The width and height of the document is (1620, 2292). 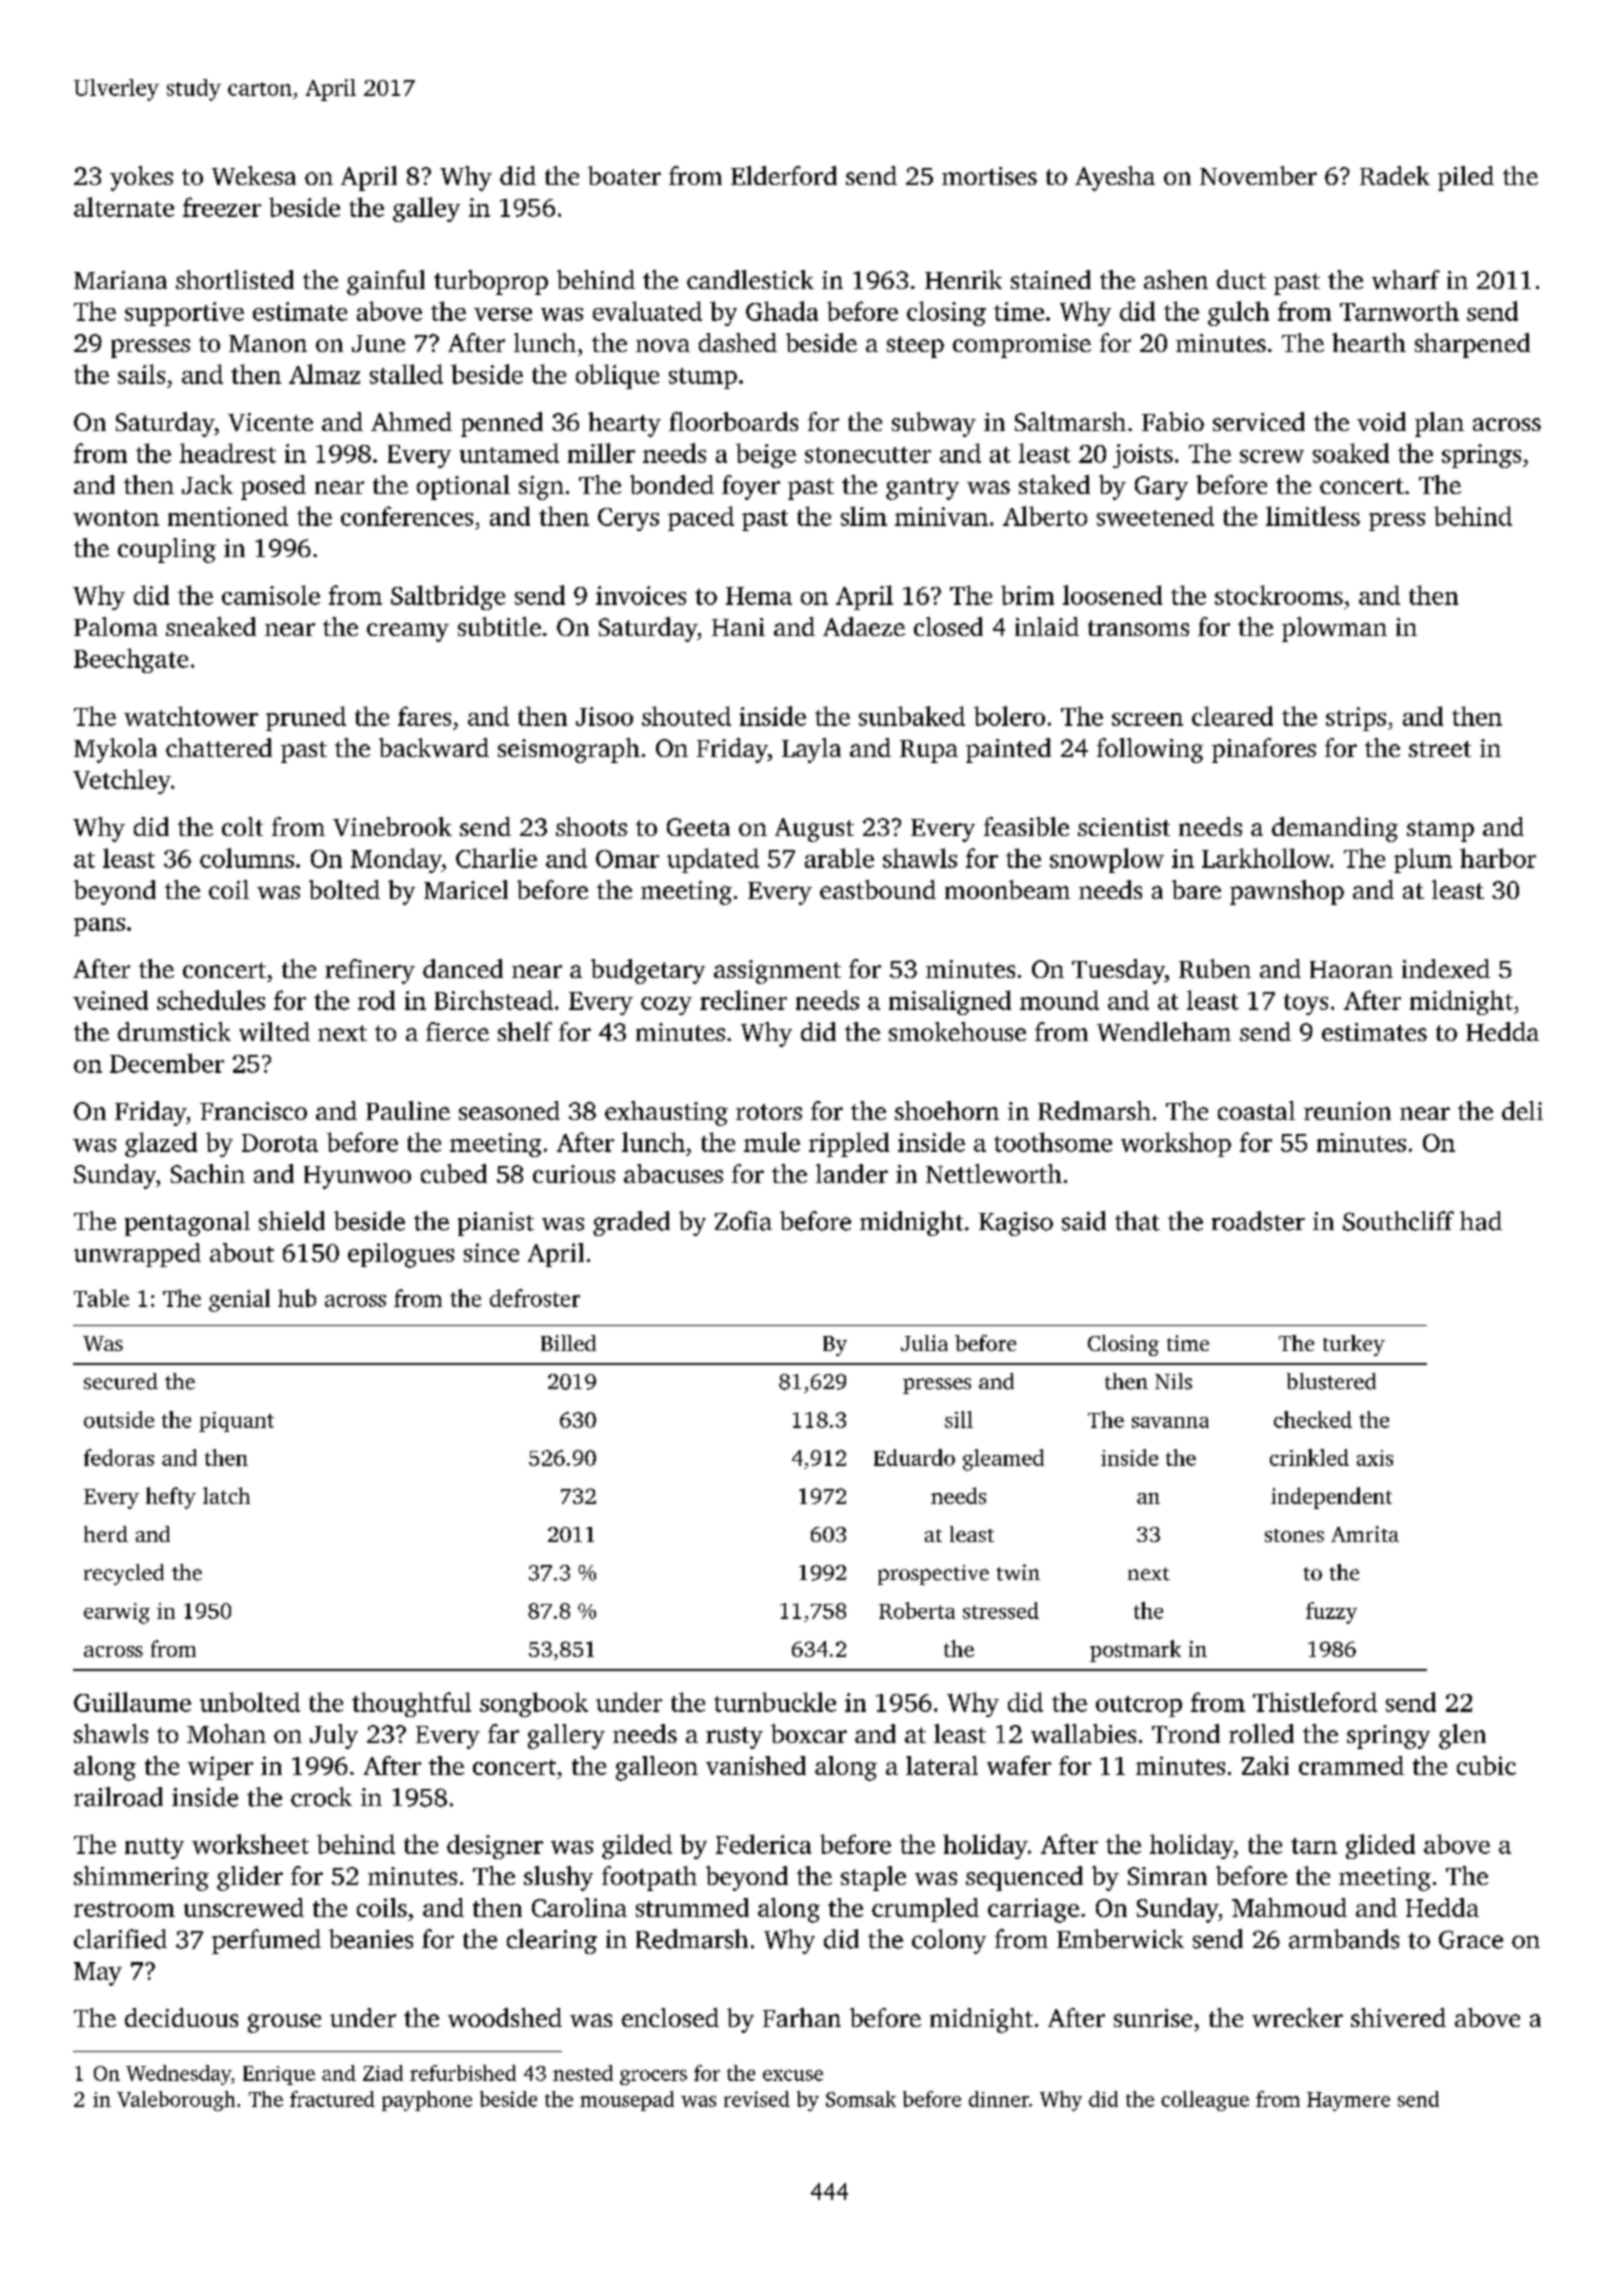 I want to click on Fabio, so click(x=1173, y=421).
